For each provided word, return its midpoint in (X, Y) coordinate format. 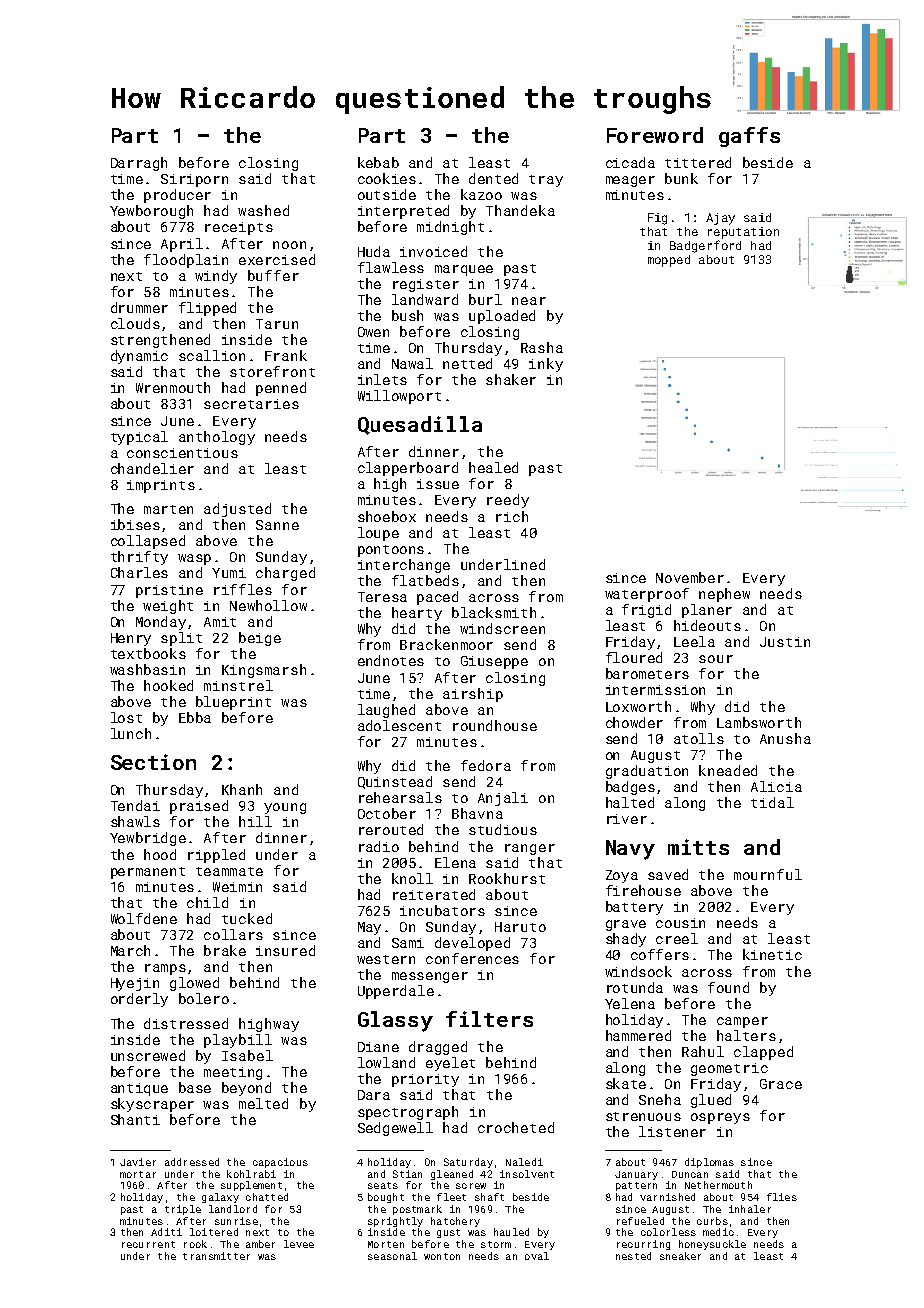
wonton (442, 1256)
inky (546, 365)
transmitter (216, 1256)
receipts (239, 228)
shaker (511, 379)
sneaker (680, 1256)
